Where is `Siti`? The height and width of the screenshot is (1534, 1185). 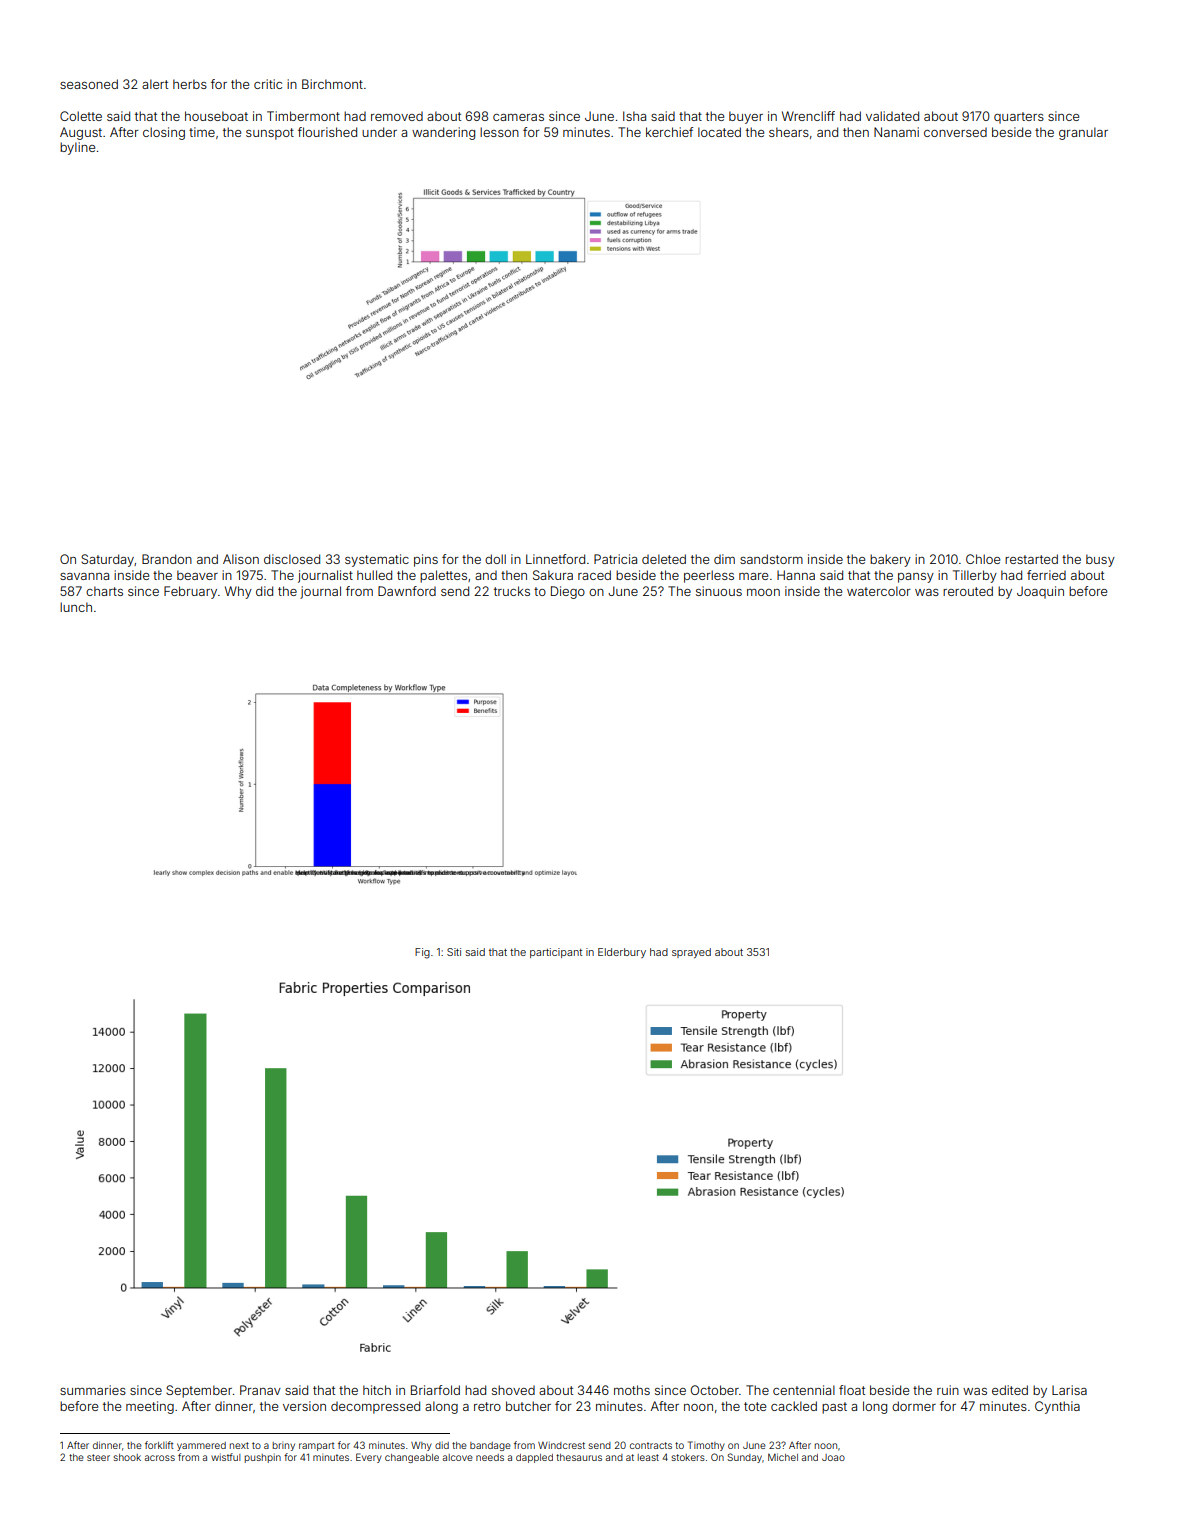
Siti is located at coordinates (454, 952).
